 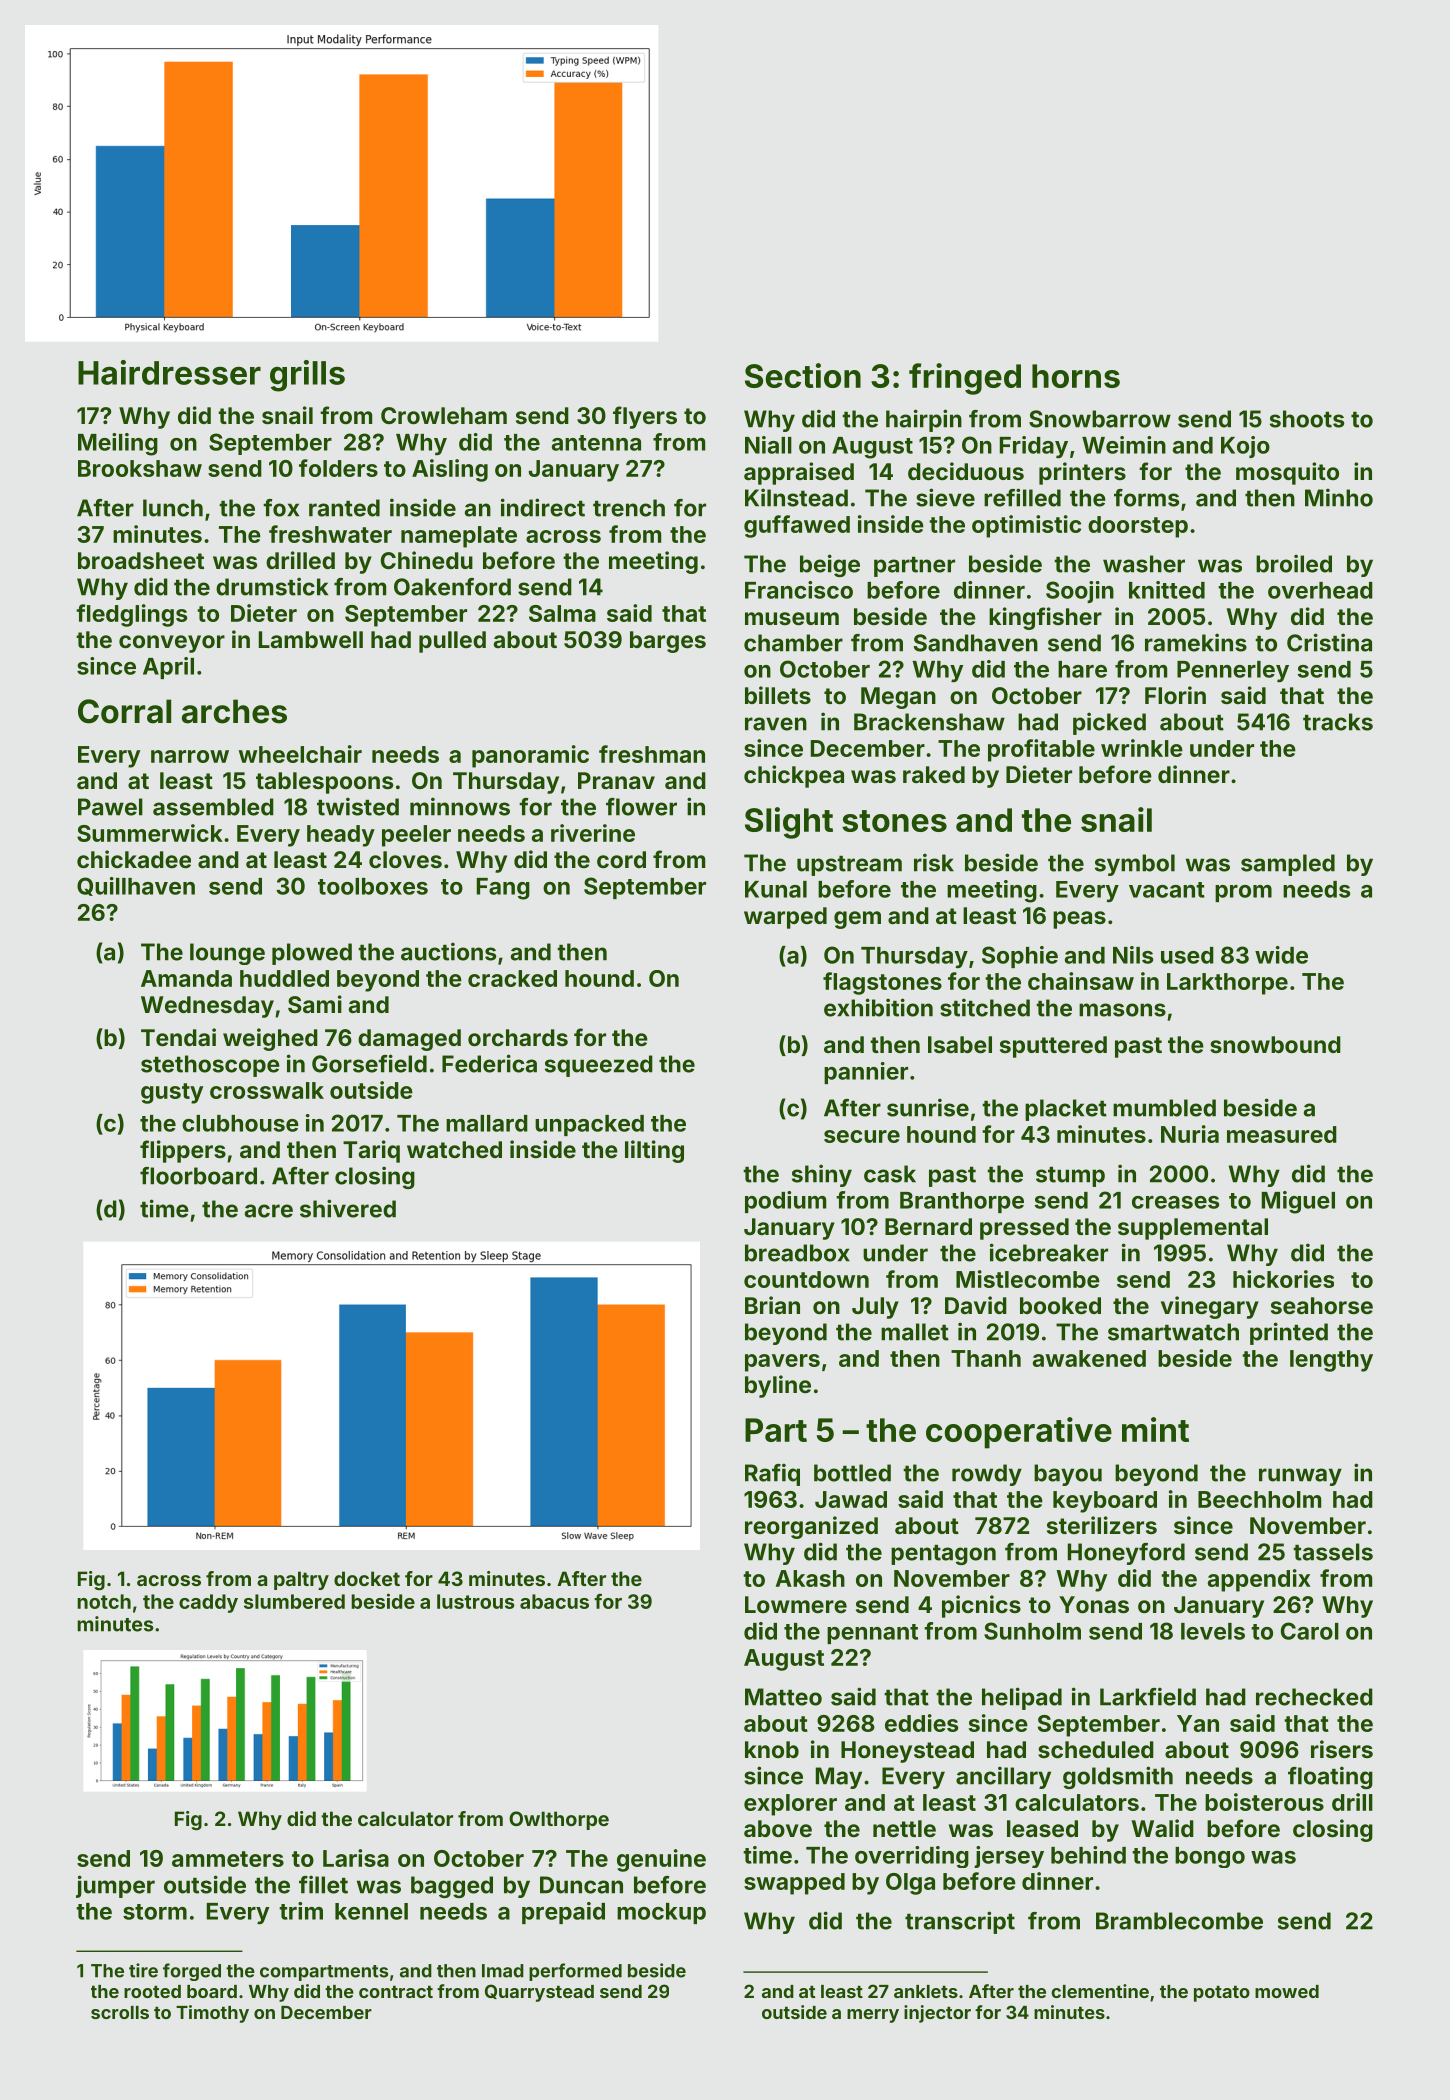 I want to click on Nils, so click(x=1133, y=955).
